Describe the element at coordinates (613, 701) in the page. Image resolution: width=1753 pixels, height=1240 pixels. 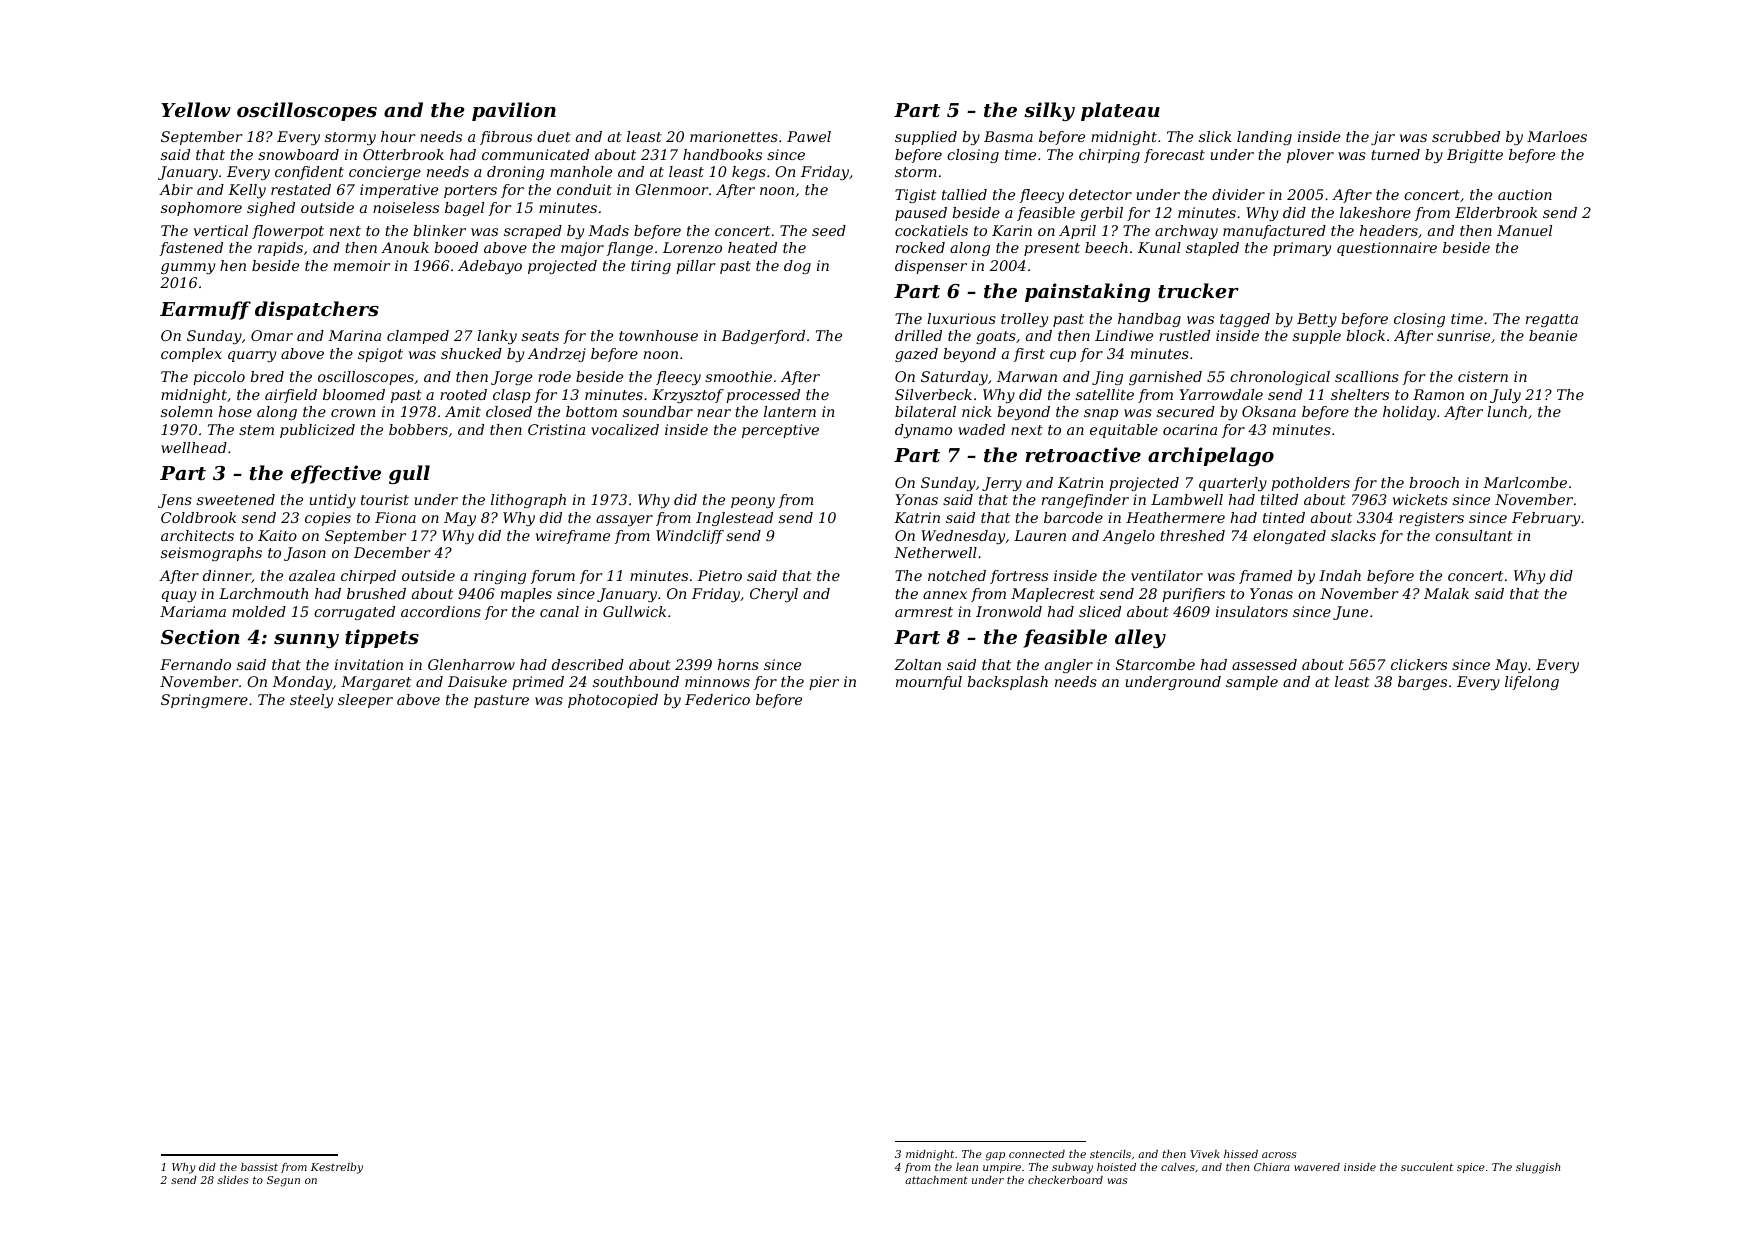
I see `photocopied` at that location.
